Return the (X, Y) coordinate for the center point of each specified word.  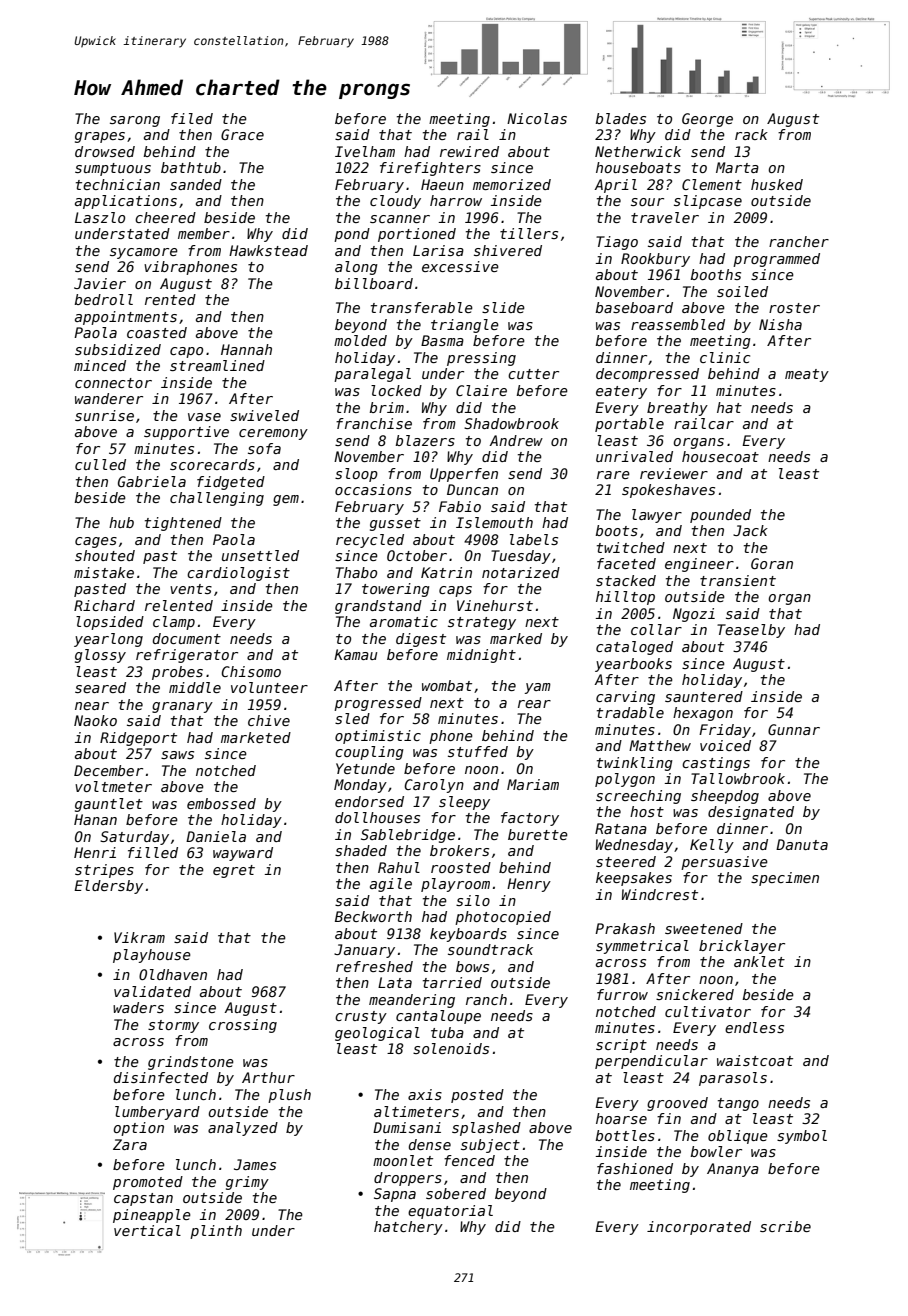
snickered (695, 994)
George (707, 120)
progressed (378, 704)
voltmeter (113, 786)
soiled (742, 291)
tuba (447, 1032)
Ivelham (365, 151)
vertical (147, 1230)
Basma (442, 340)
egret (234, 871)
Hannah (246, 349)
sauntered (704, 696)
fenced (469, 1160)
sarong (135, 121)
